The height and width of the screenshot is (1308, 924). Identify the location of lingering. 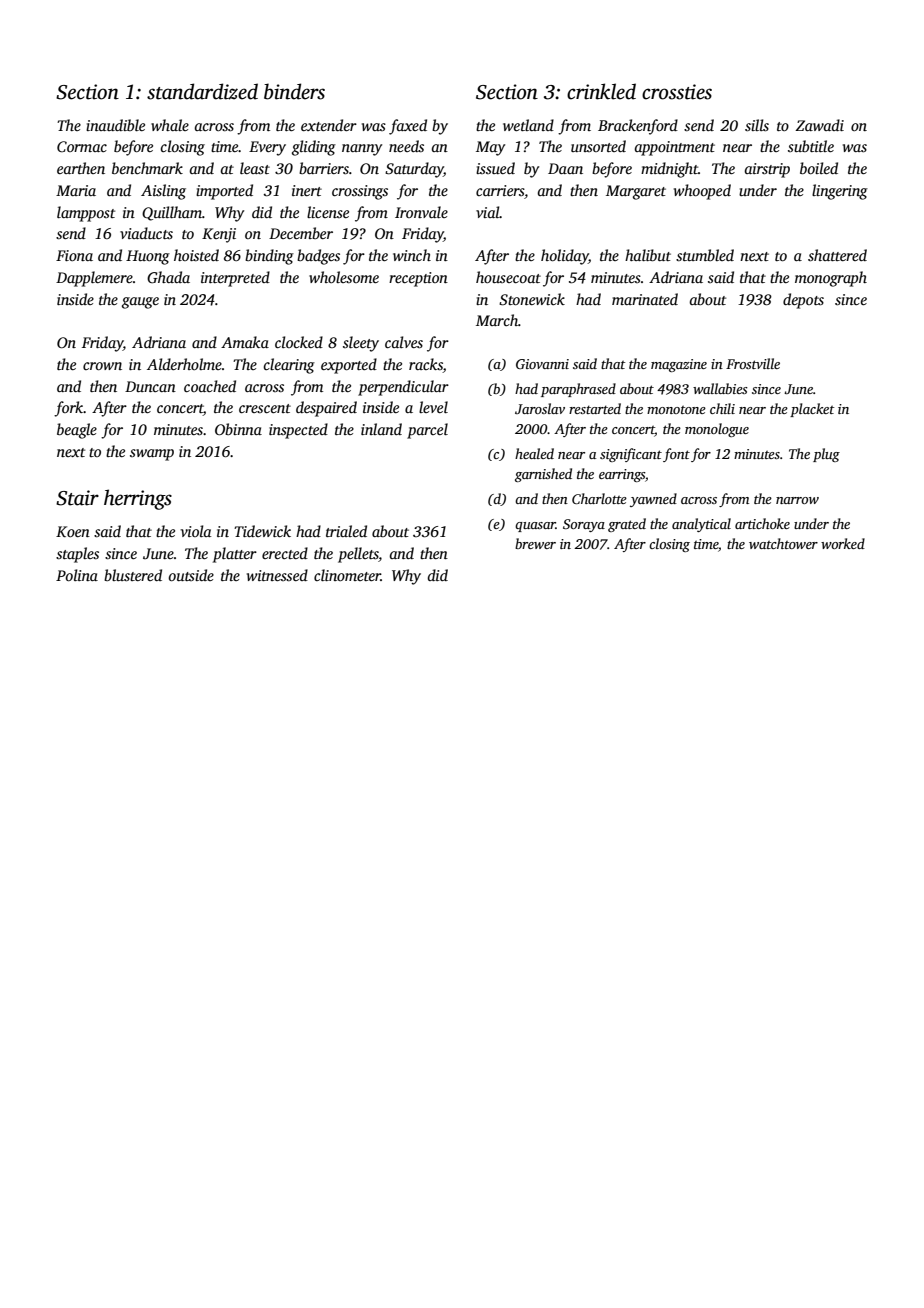
(840, 192).
